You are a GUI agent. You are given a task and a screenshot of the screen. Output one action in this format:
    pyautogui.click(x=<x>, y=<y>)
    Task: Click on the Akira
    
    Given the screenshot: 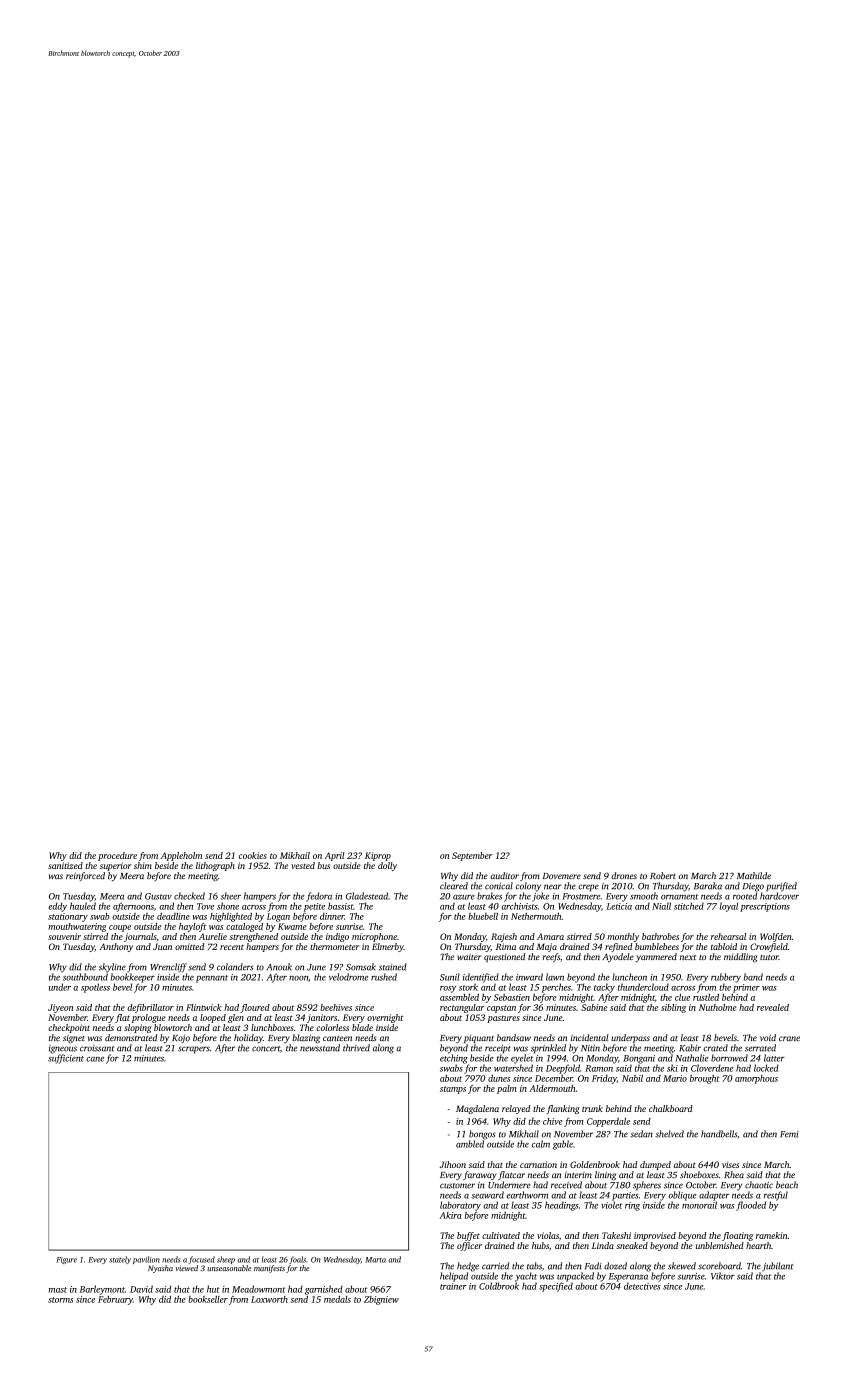 What is the action you would take?
    pyautogui.click(x=451, y=1215)
